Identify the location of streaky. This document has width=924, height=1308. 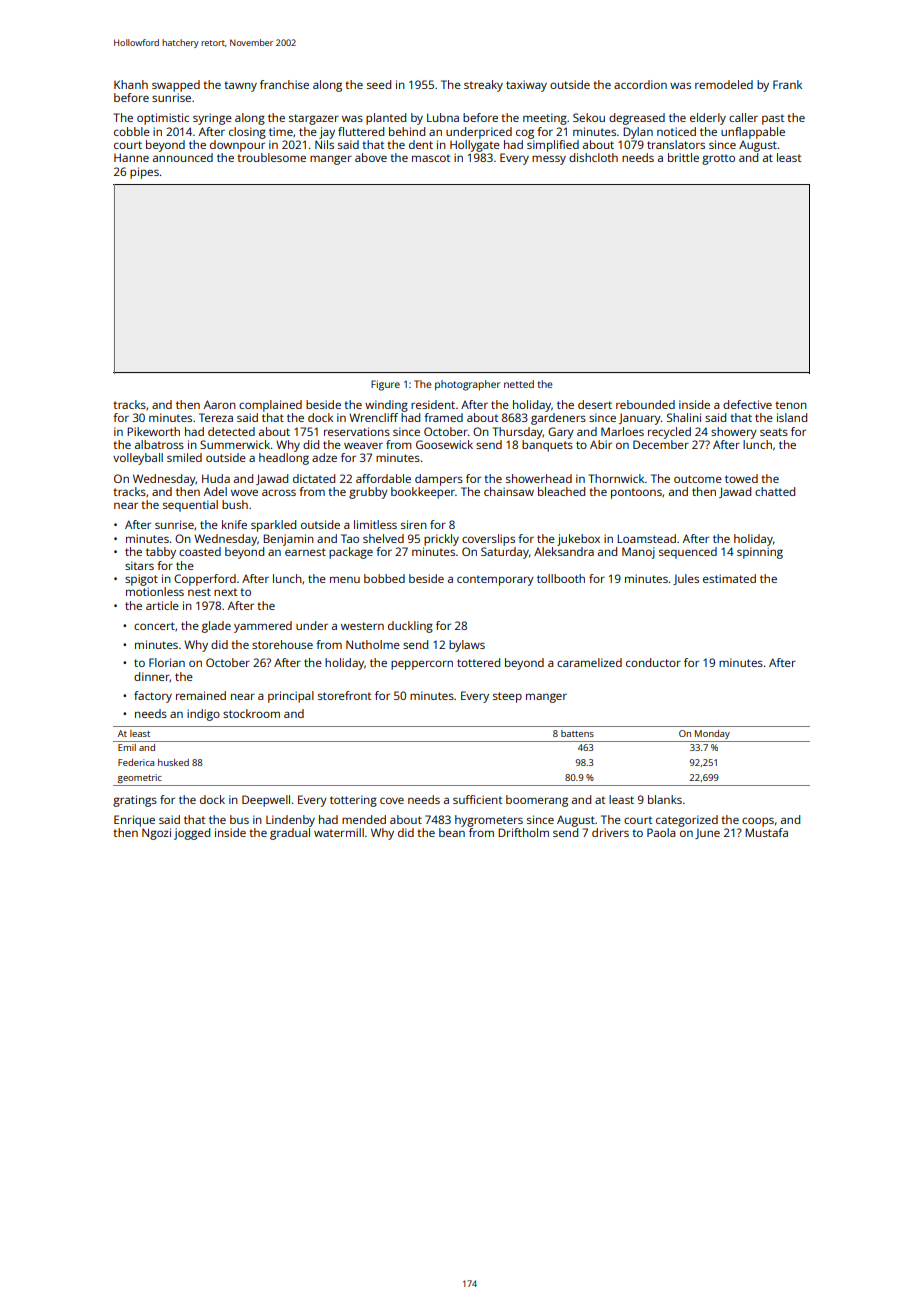
(483, 86).
